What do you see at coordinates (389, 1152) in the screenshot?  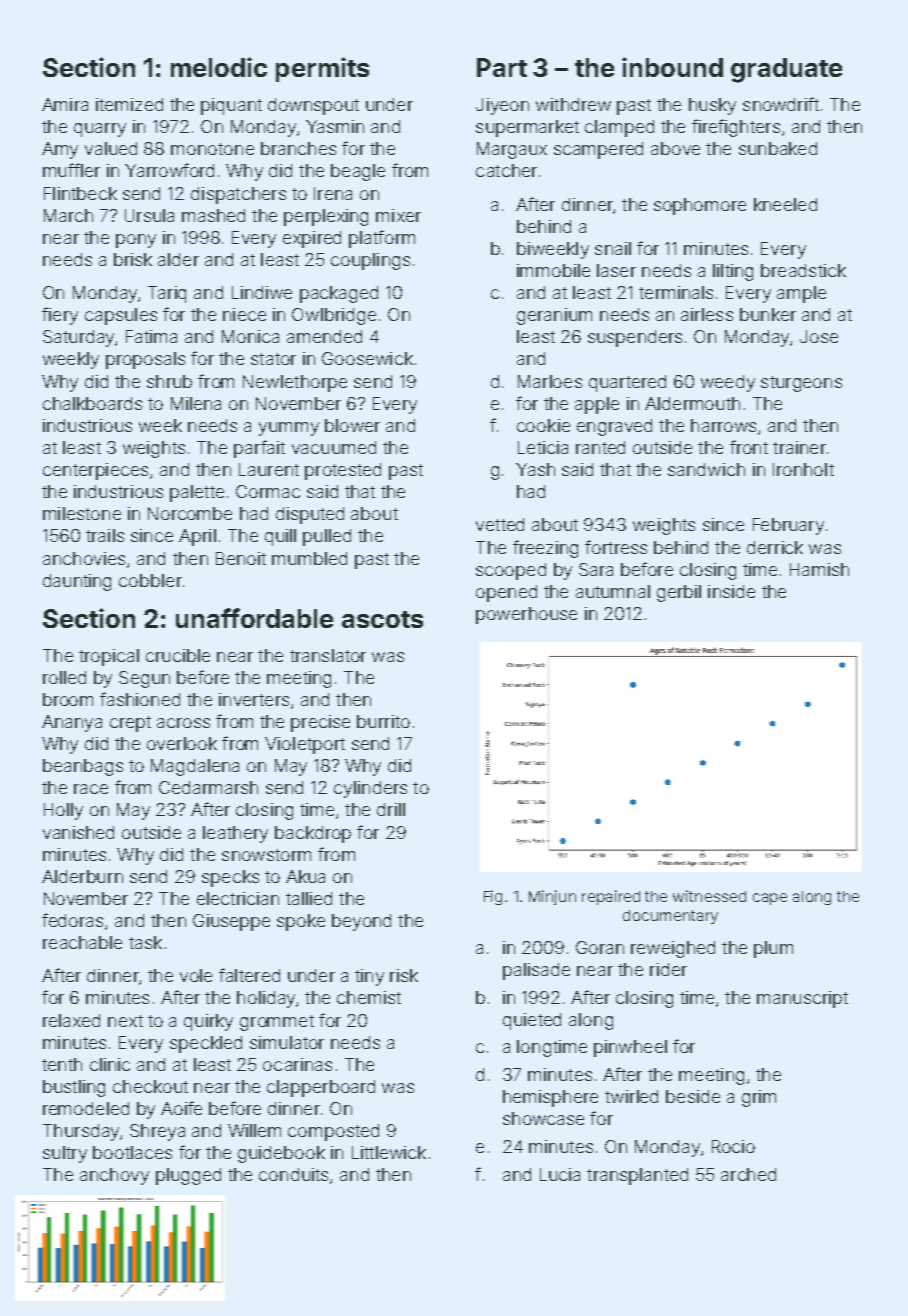 I see `Littlewick` at bounding box center [389, 1152].
